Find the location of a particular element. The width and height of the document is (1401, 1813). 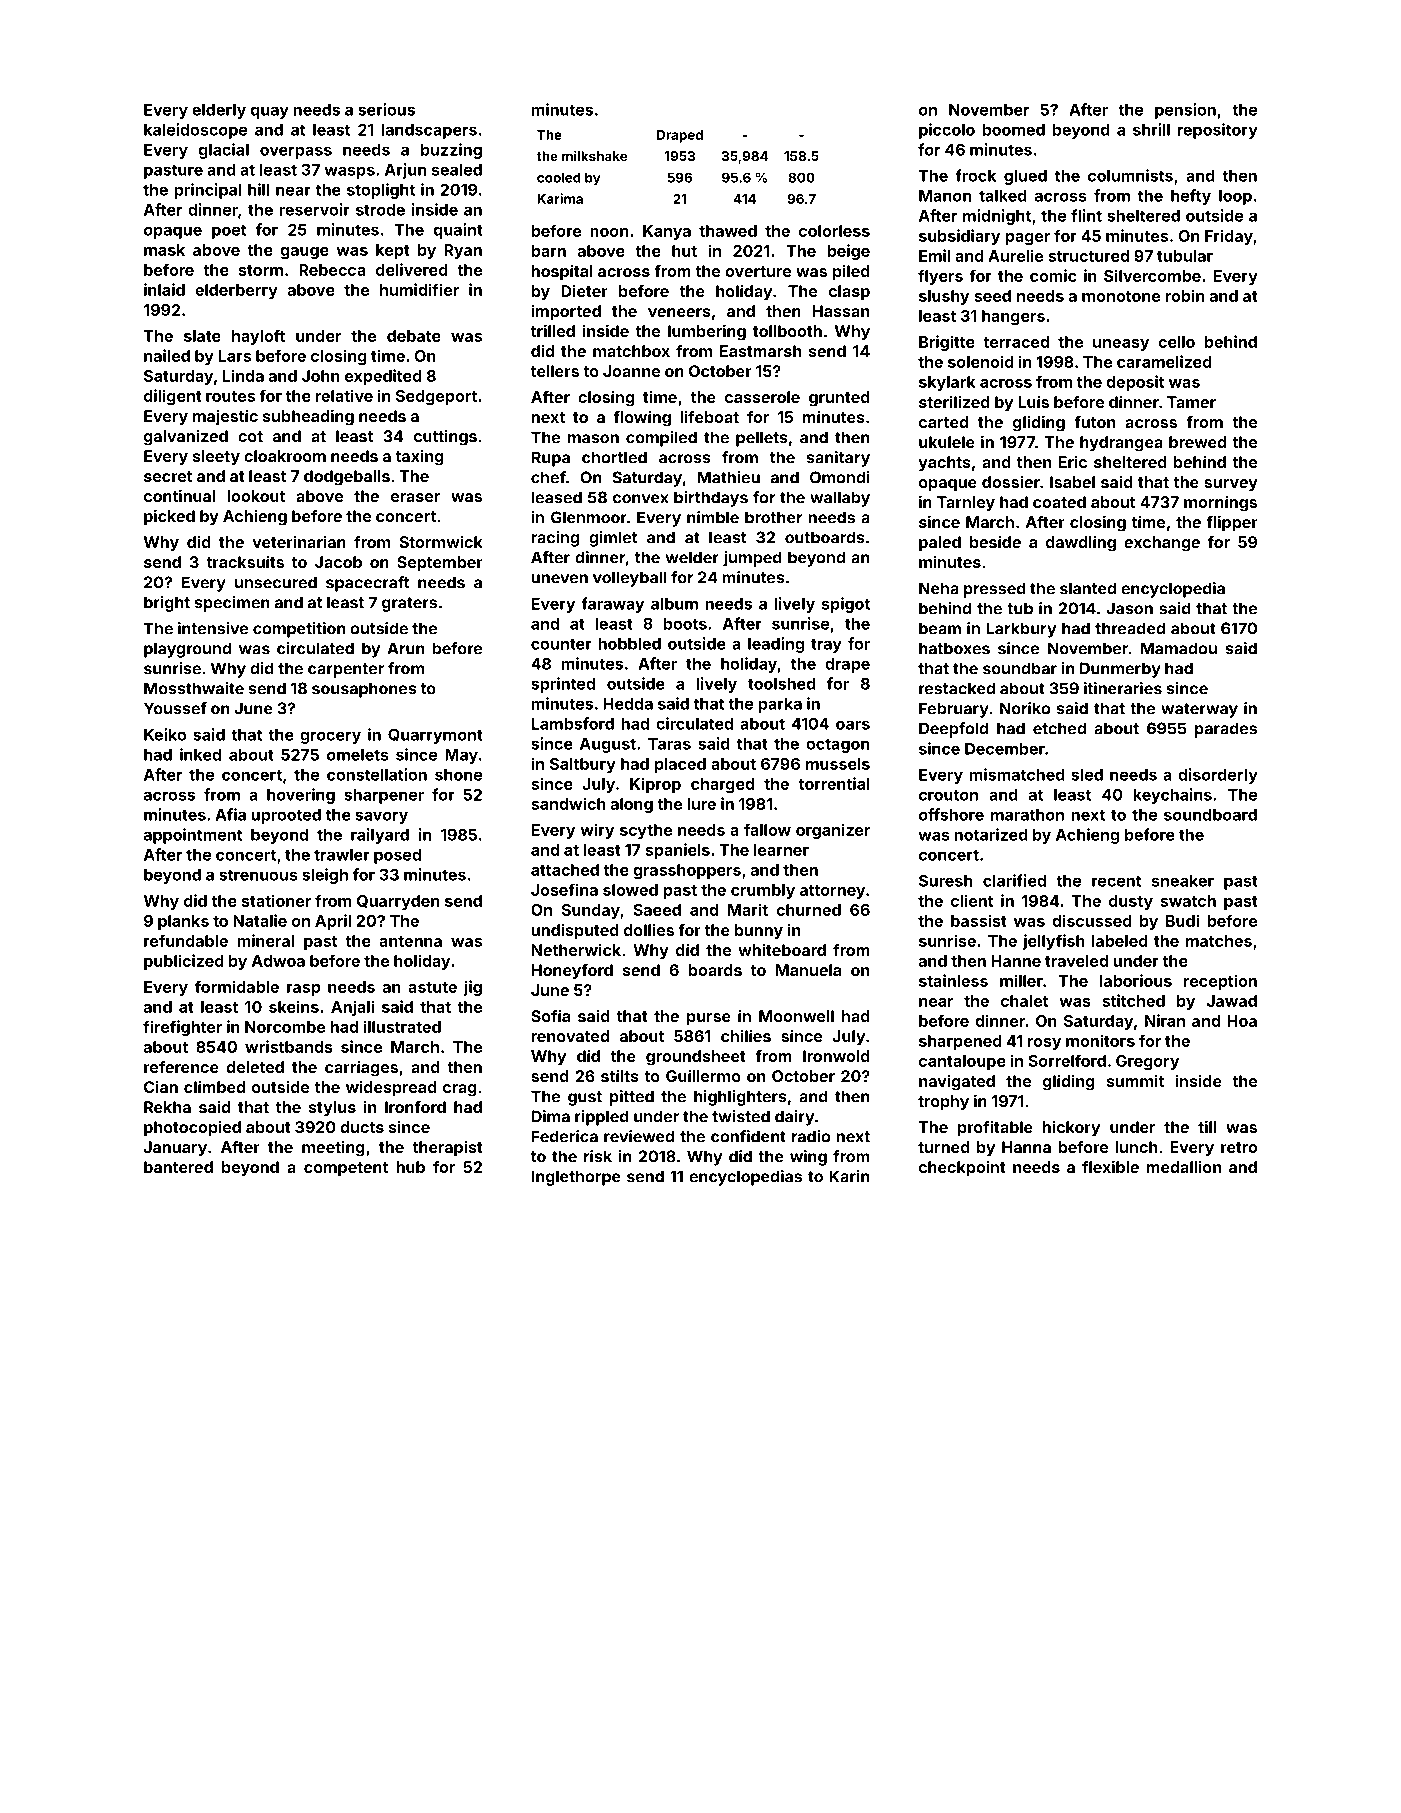

boomed is located at coordinates (1013, 130).
